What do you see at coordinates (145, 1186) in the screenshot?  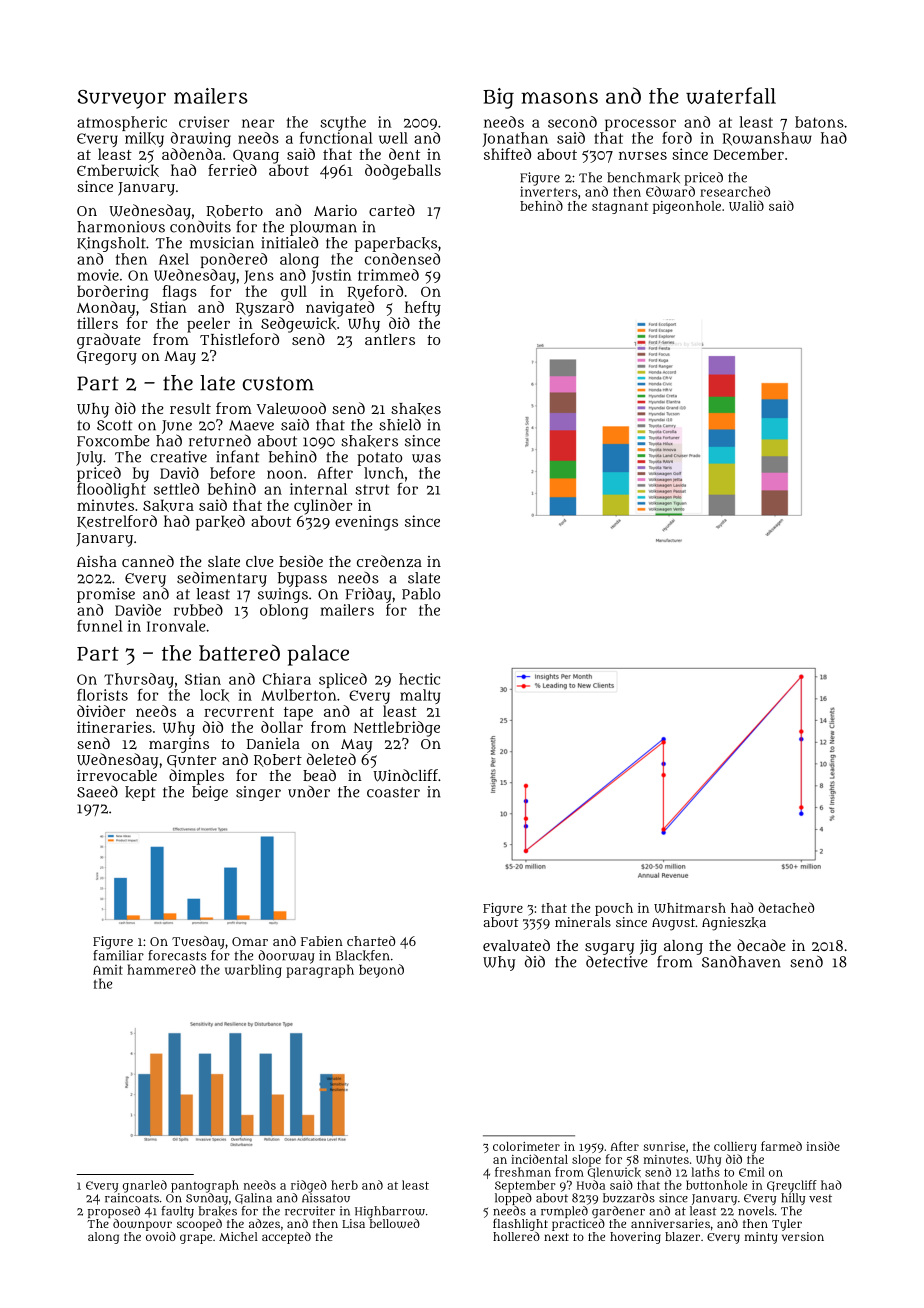 I see `gnarled` at bounding box center [145, 1186].
